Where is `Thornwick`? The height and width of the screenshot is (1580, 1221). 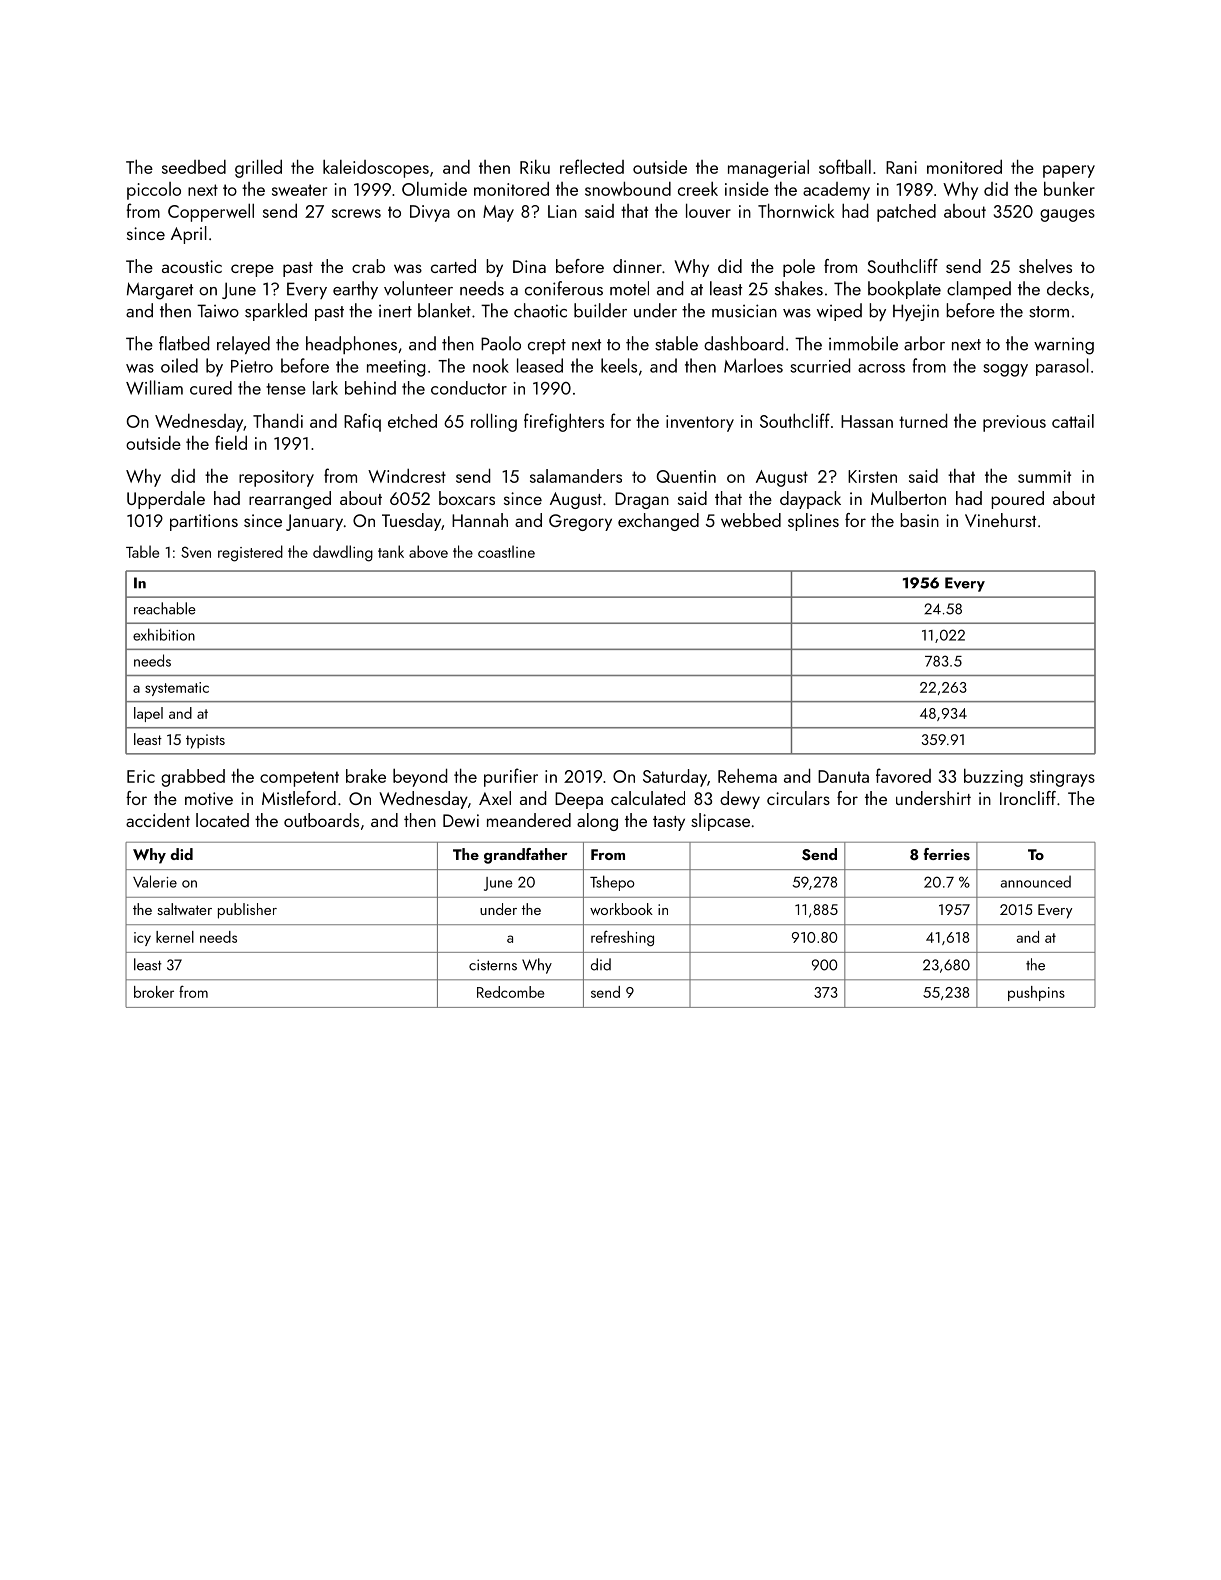 Thornwick is located at coordinates (796, 210).
